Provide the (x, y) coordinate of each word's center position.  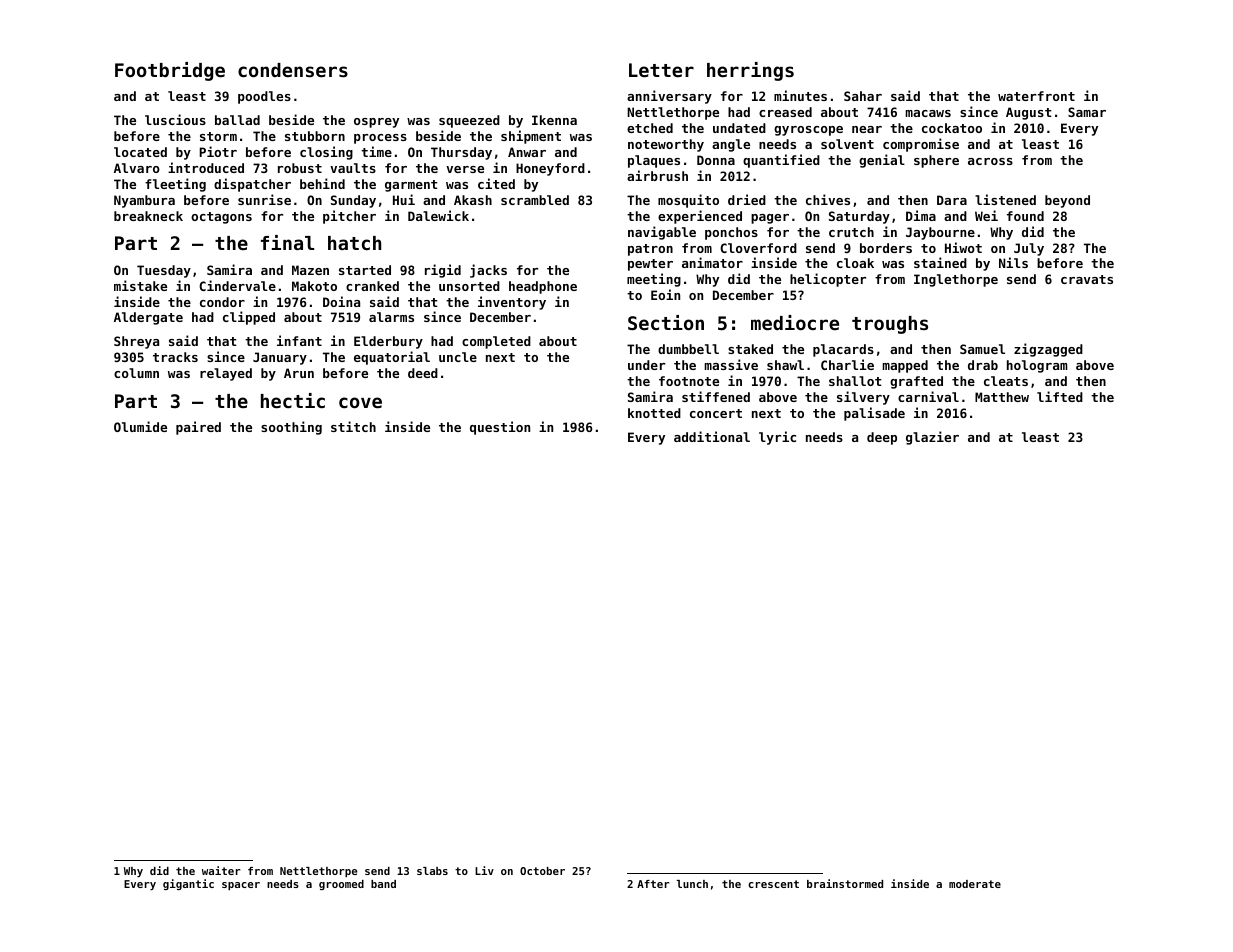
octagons (221, 218)
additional (712, 436)
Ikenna (554, 120)
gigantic (188, 884)
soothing (291, 428)
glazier (932, 438)
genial (882, 161)
